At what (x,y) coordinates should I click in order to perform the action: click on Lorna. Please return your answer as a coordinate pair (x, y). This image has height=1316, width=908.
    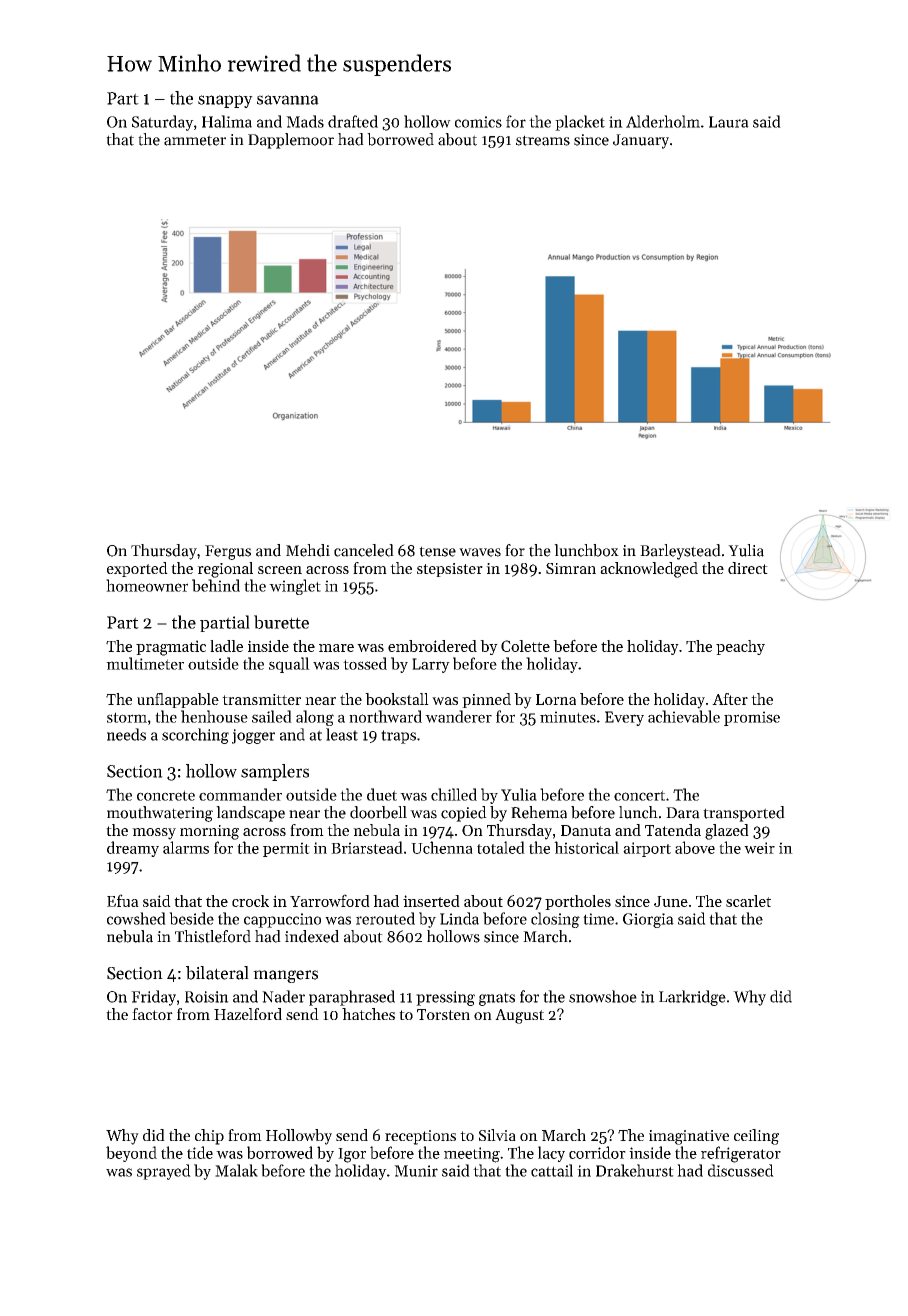
    Looking at the image, I should click on (556, 699).
